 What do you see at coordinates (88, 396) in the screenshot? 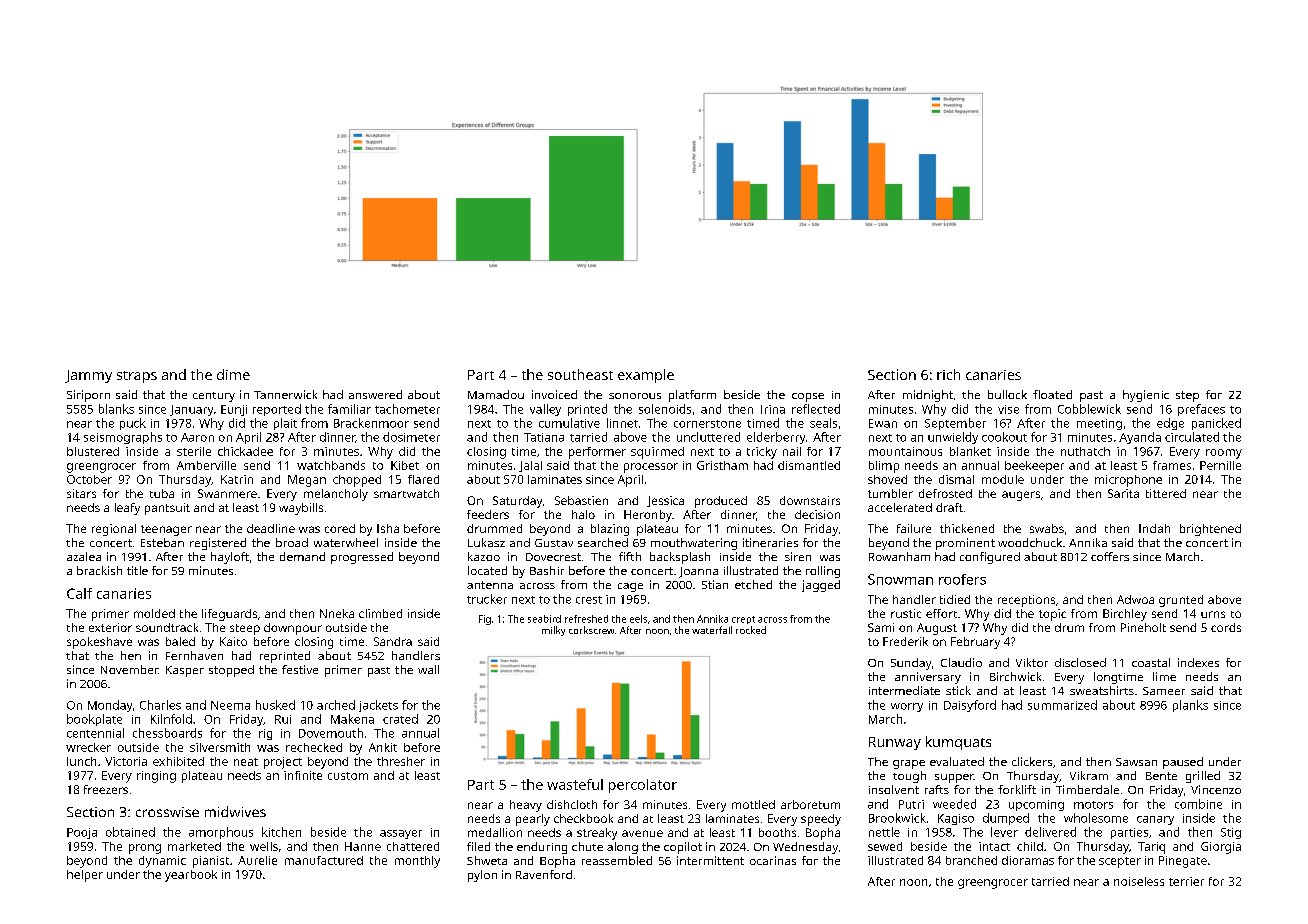
I see `Siriporn` at bounding box center [88, 396].
